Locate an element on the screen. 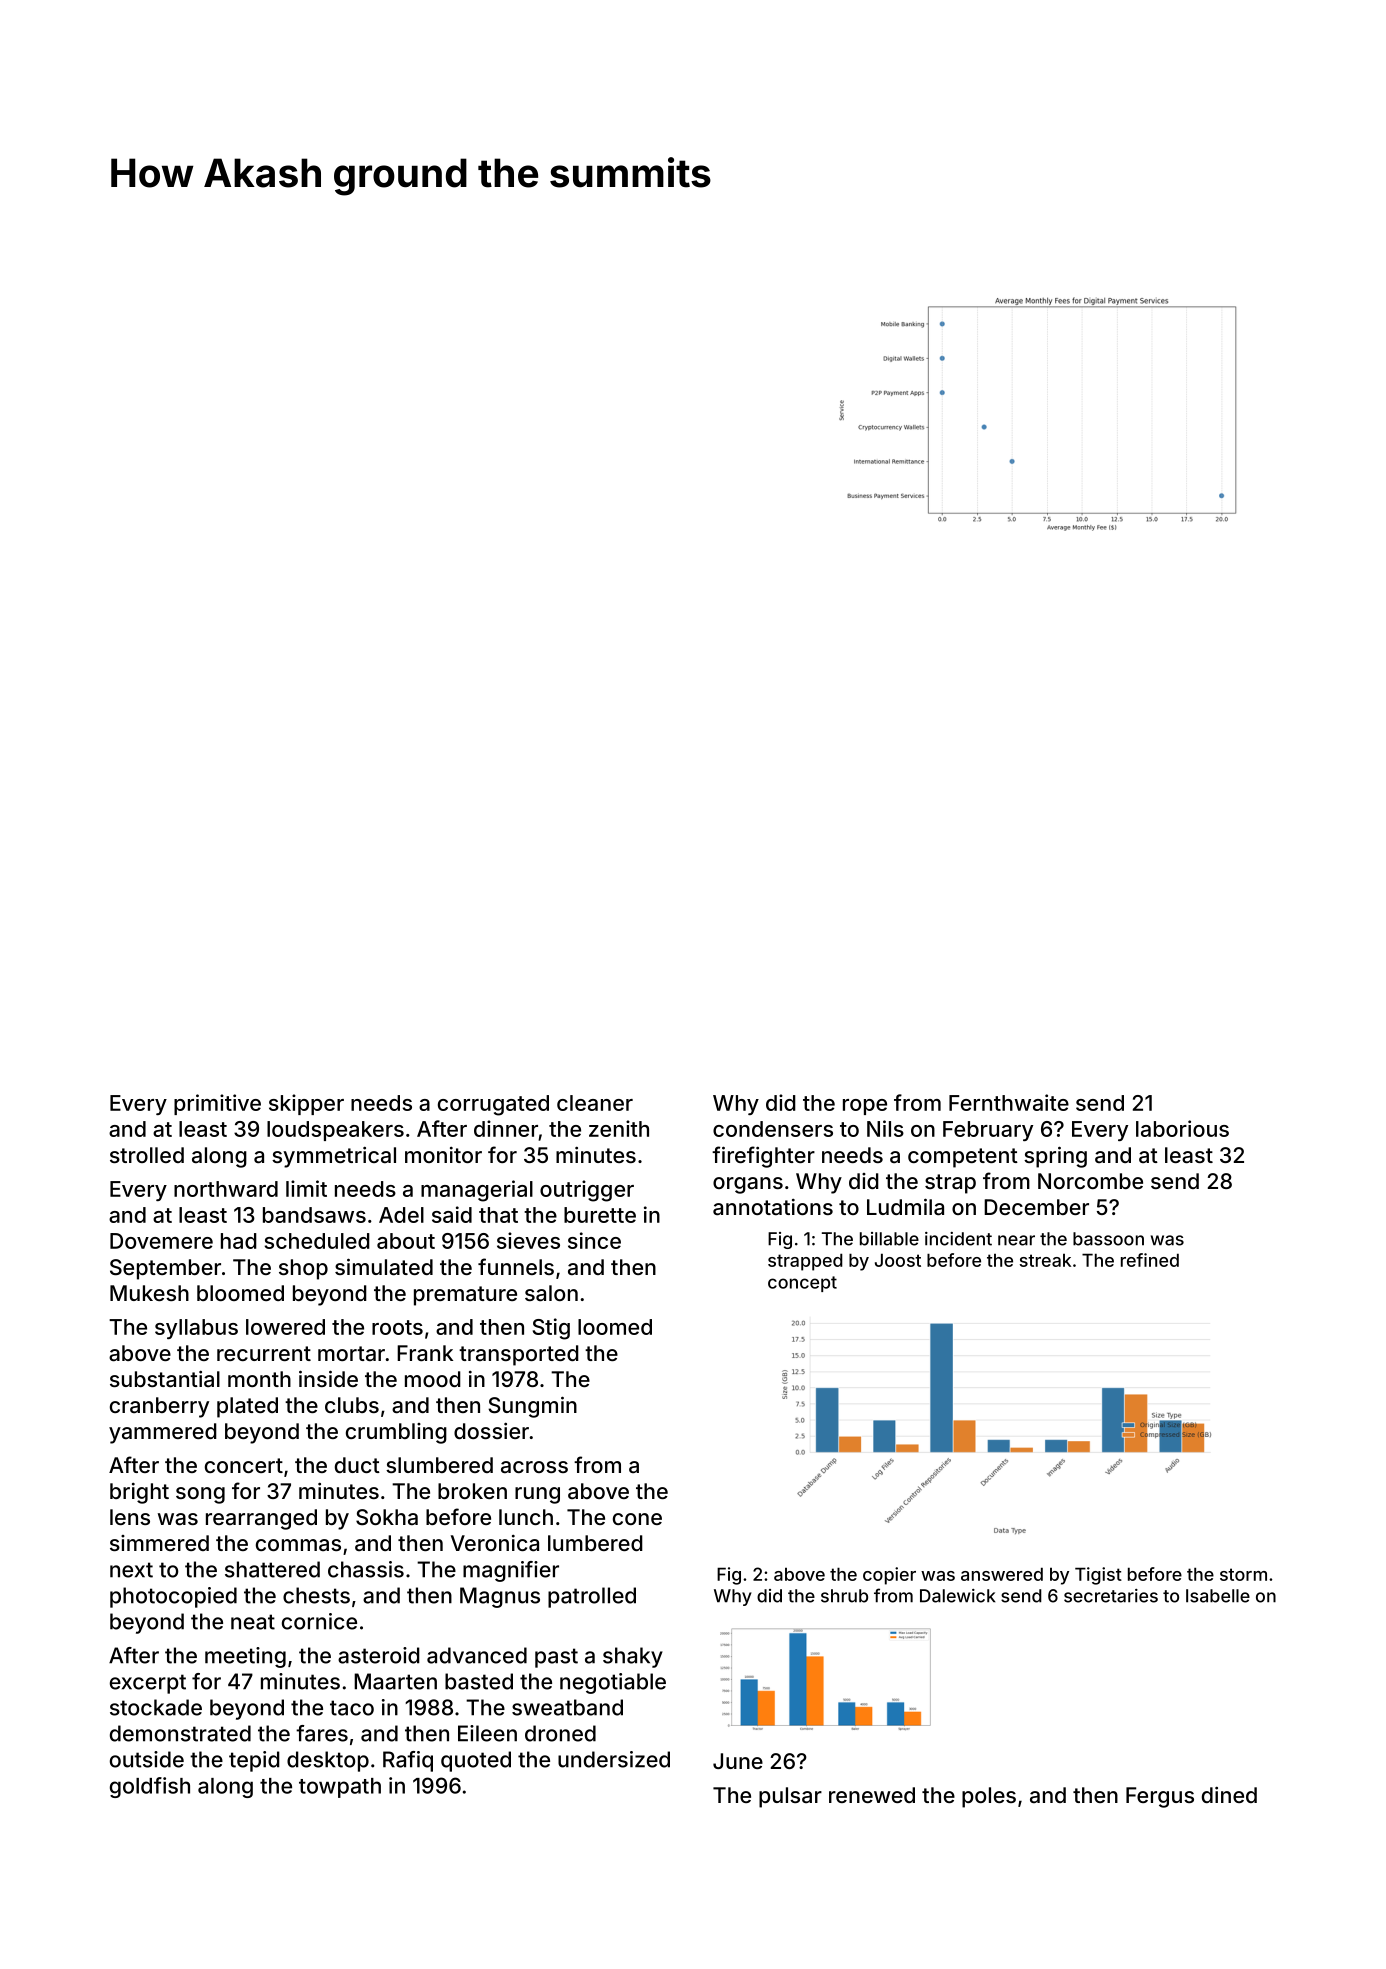 Image resolution: width=1386 pixels, height=1969 pixels. bandsaws is located at coordinates (314, 1215).
